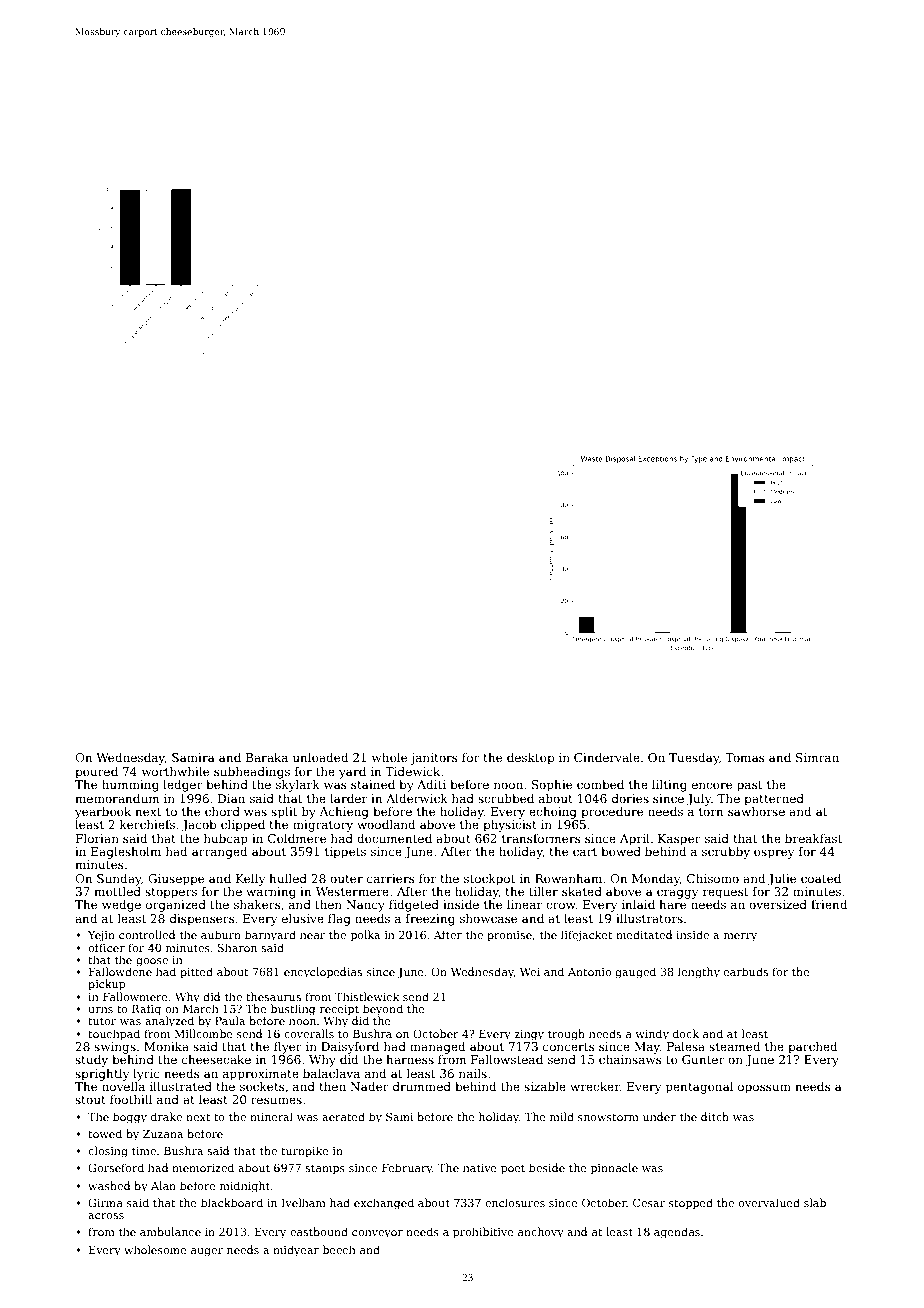 The height and width of the image is (1308, 924). Describe the element at coordinates (812, 1048) in the image. I see `parched` at that location.
